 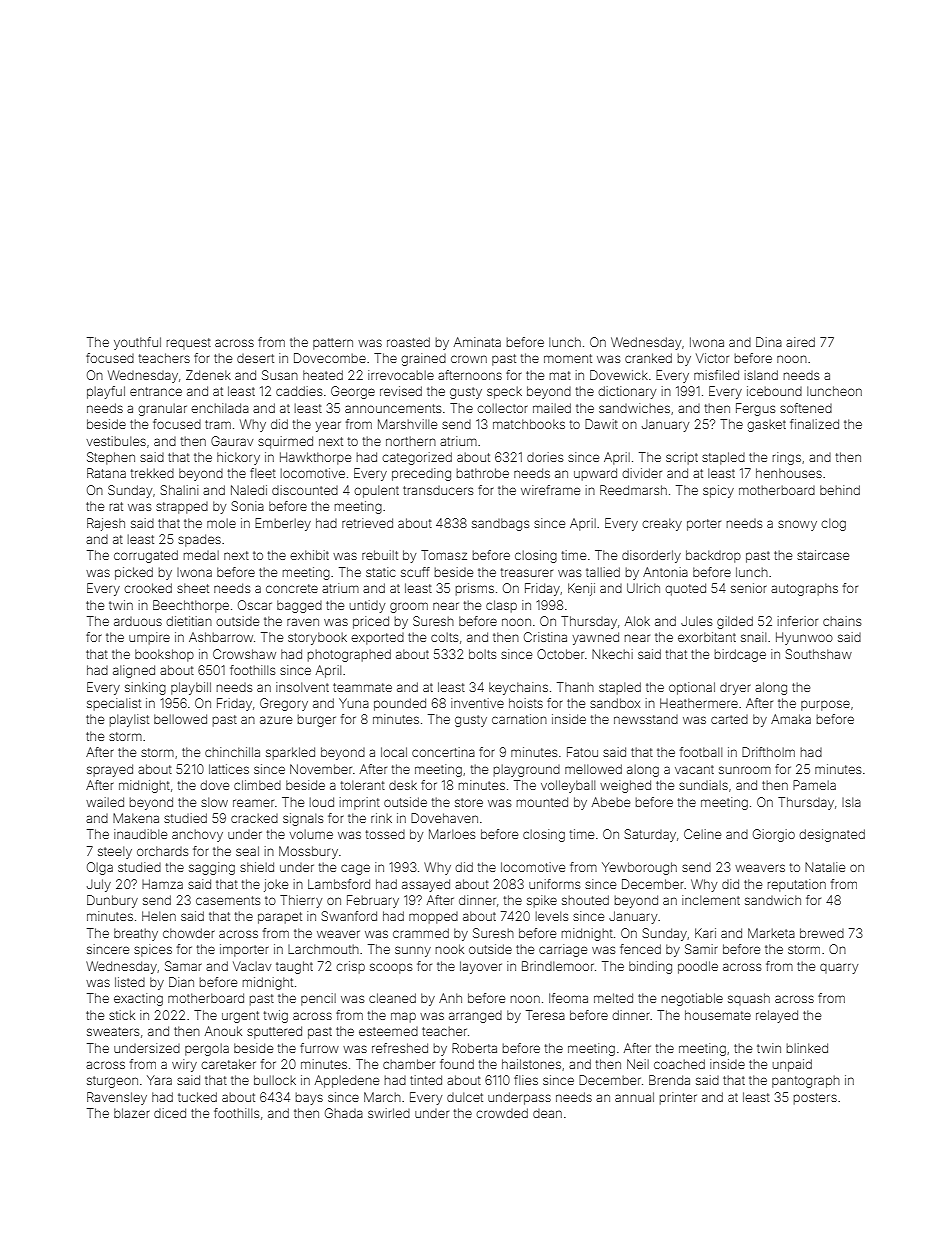 I want to click on behind, so click(x=840, y=490).
